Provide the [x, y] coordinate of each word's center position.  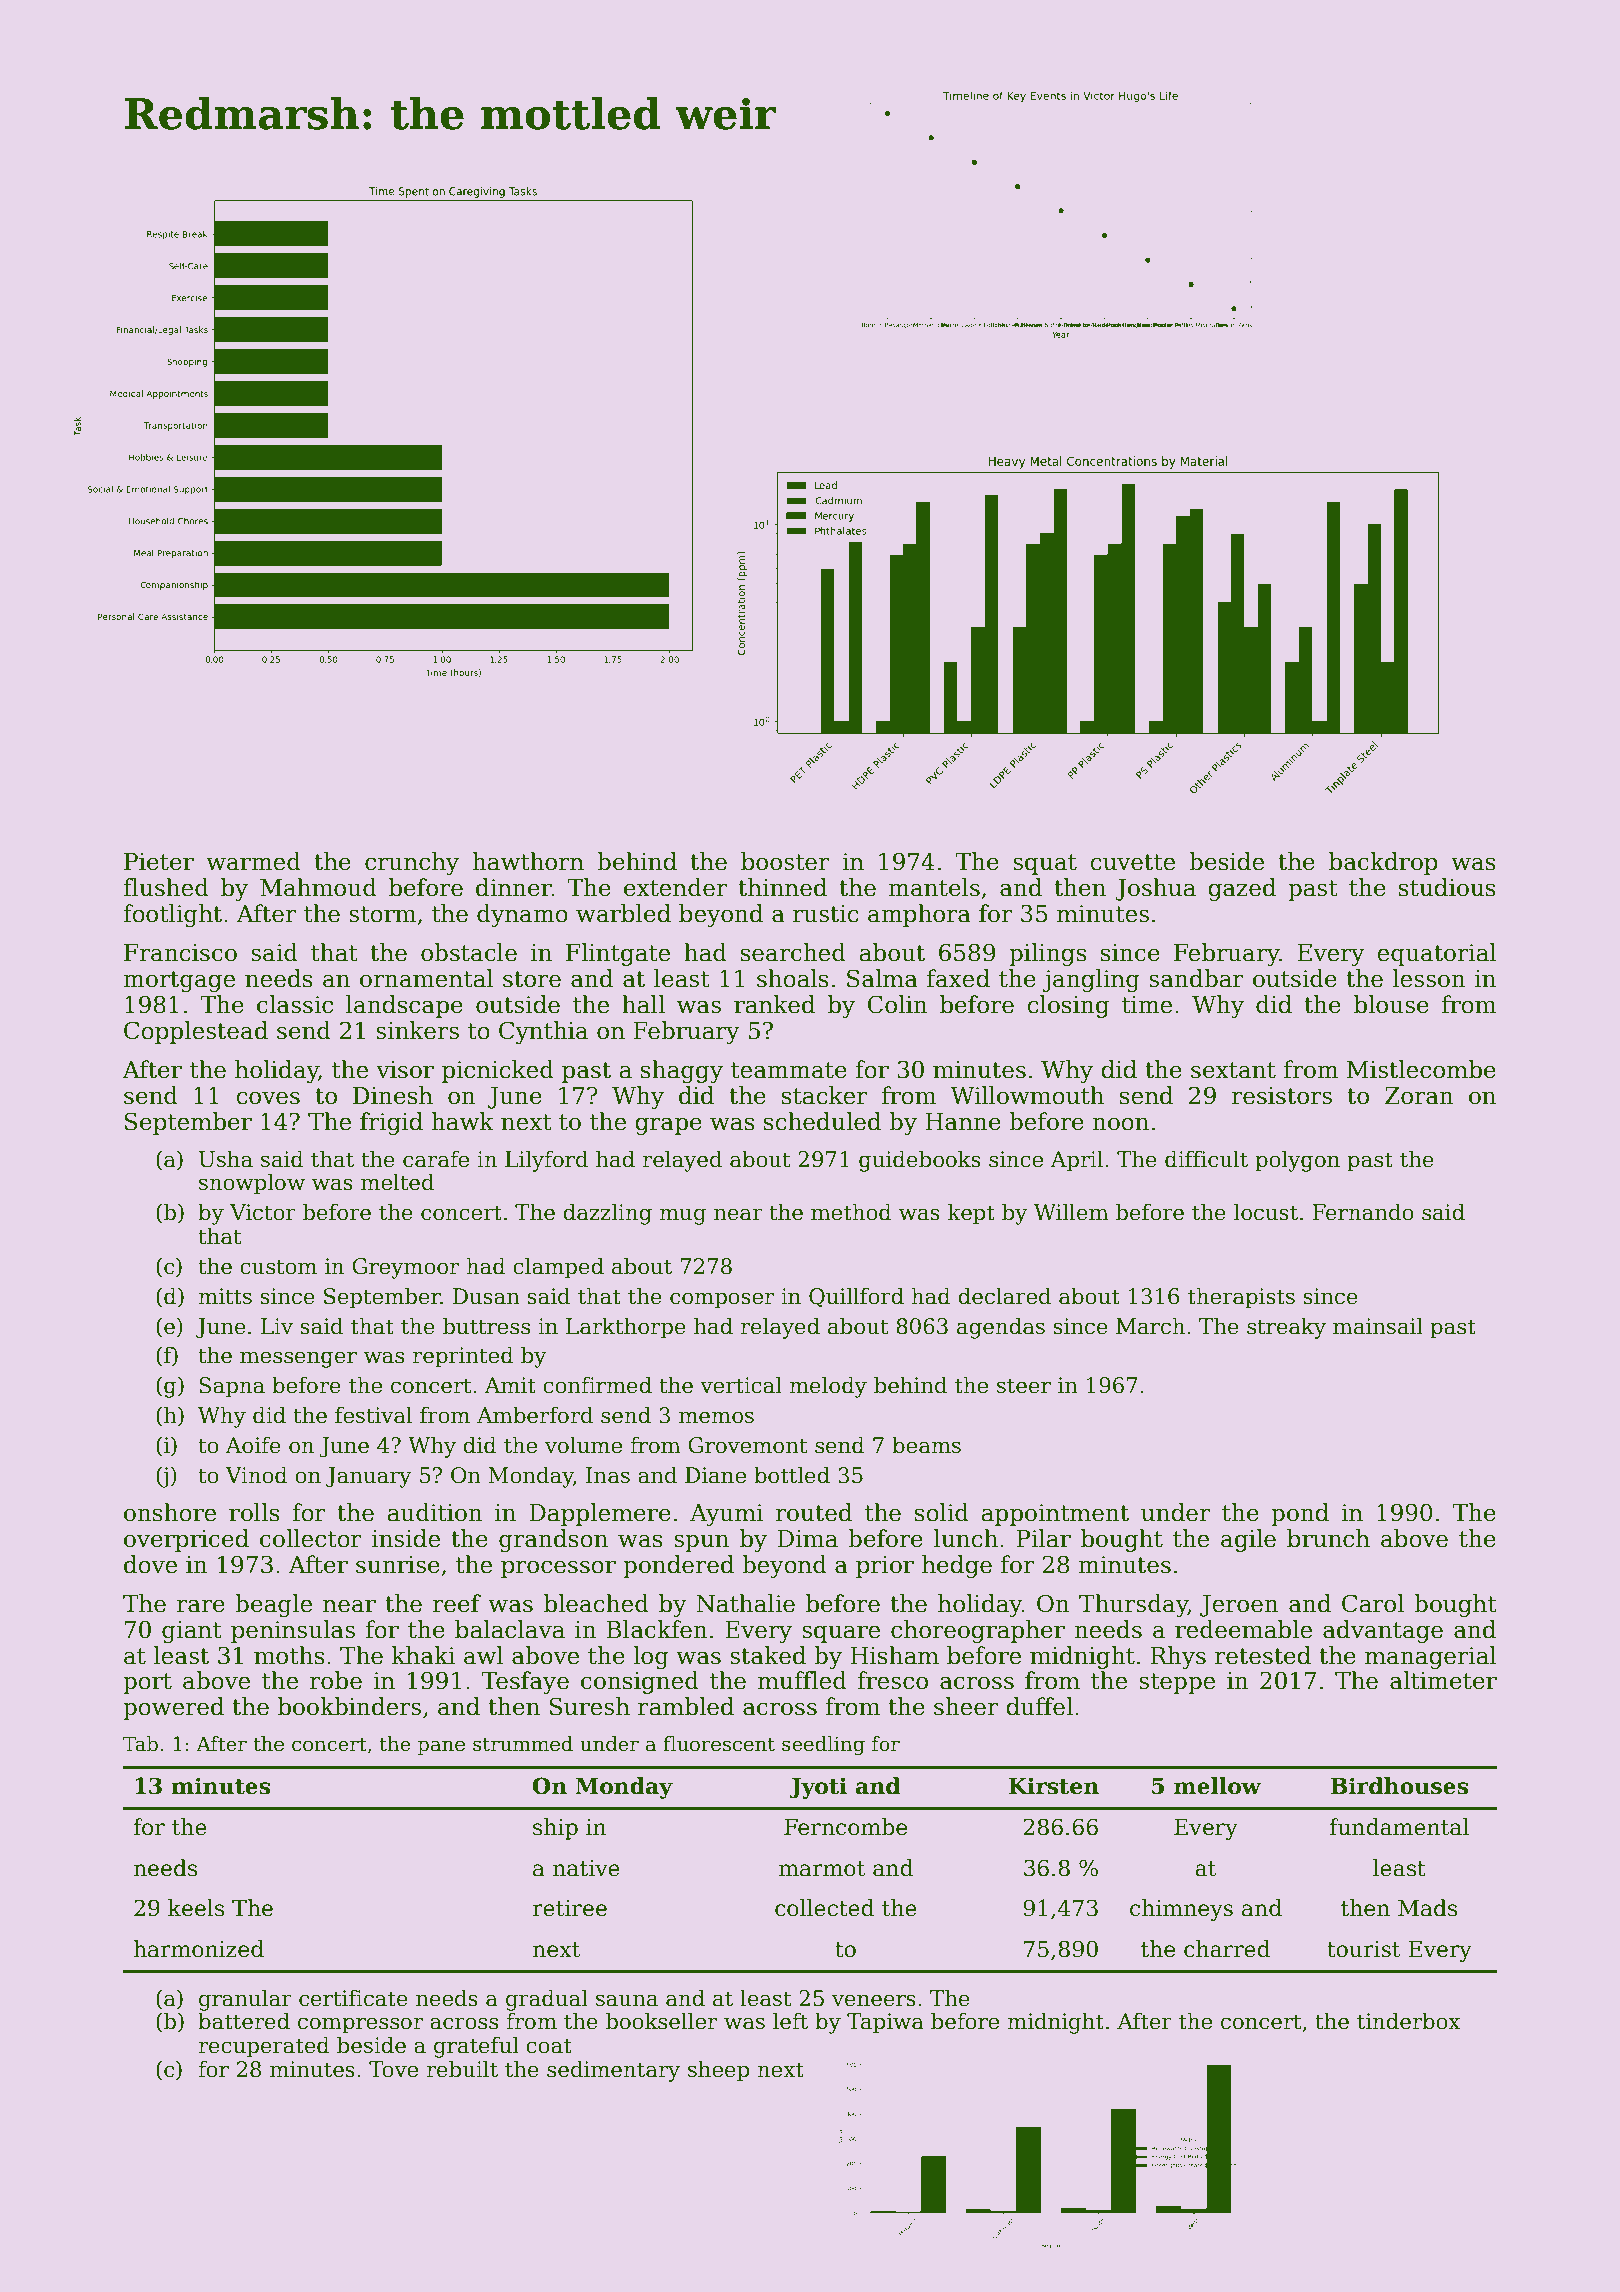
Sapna [232, 1387]
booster [785, 861]
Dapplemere [600, 1514]
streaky [1286, 1328]
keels [196, 1908]
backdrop [1383, 863]
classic [295, 1004]
